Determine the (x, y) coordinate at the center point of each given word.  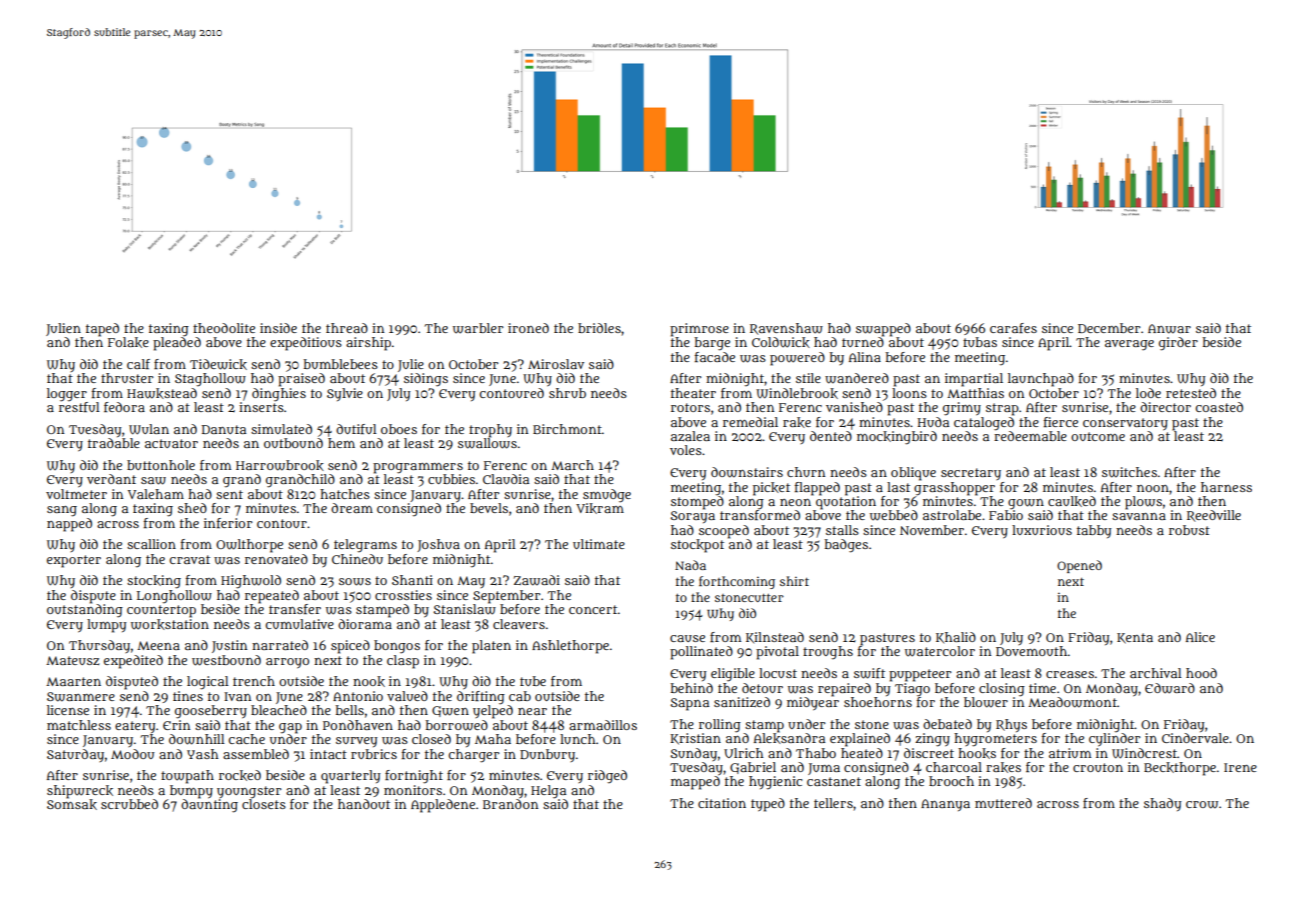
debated (947, 724)
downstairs (747, 472)
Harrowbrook (280, 465)
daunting (209, 805)
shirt (794, 581)
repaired (844, 689)
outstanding (85, 611)
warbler (478, 328)
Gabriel (753, 768)
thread (347, 328)
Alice (1200, 637)
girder (1178, 344)
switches (1129, 472)
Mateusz (72, 660)
